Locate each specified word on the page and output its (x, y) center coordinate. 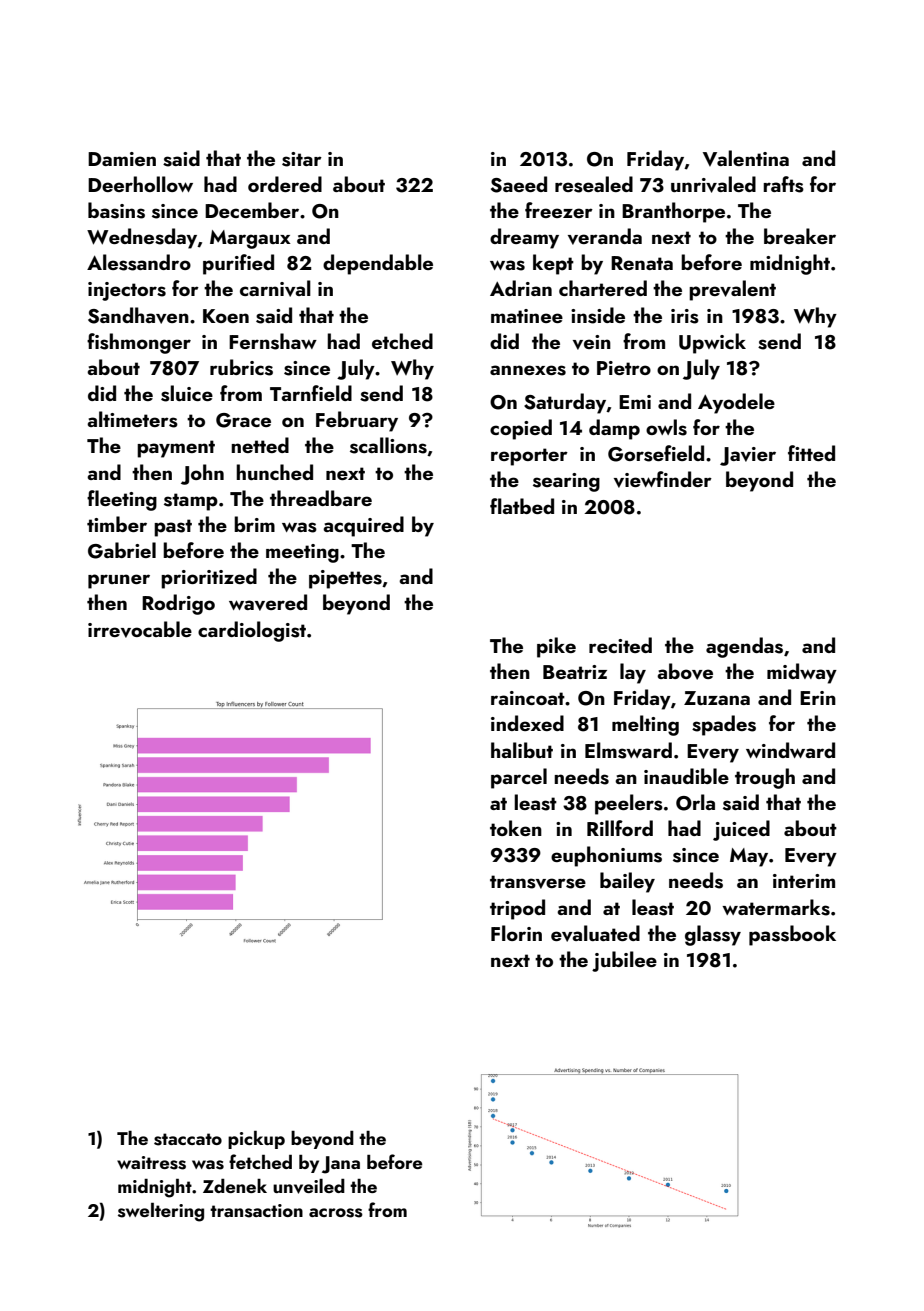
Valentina (746, 158)
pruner (119, 581)
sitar (302, 159)
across (336, 1213)
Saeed (519, 184)
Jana (341, 1165)
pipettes (345, 579)
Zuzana (717, 698)
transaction (256, 1211)
